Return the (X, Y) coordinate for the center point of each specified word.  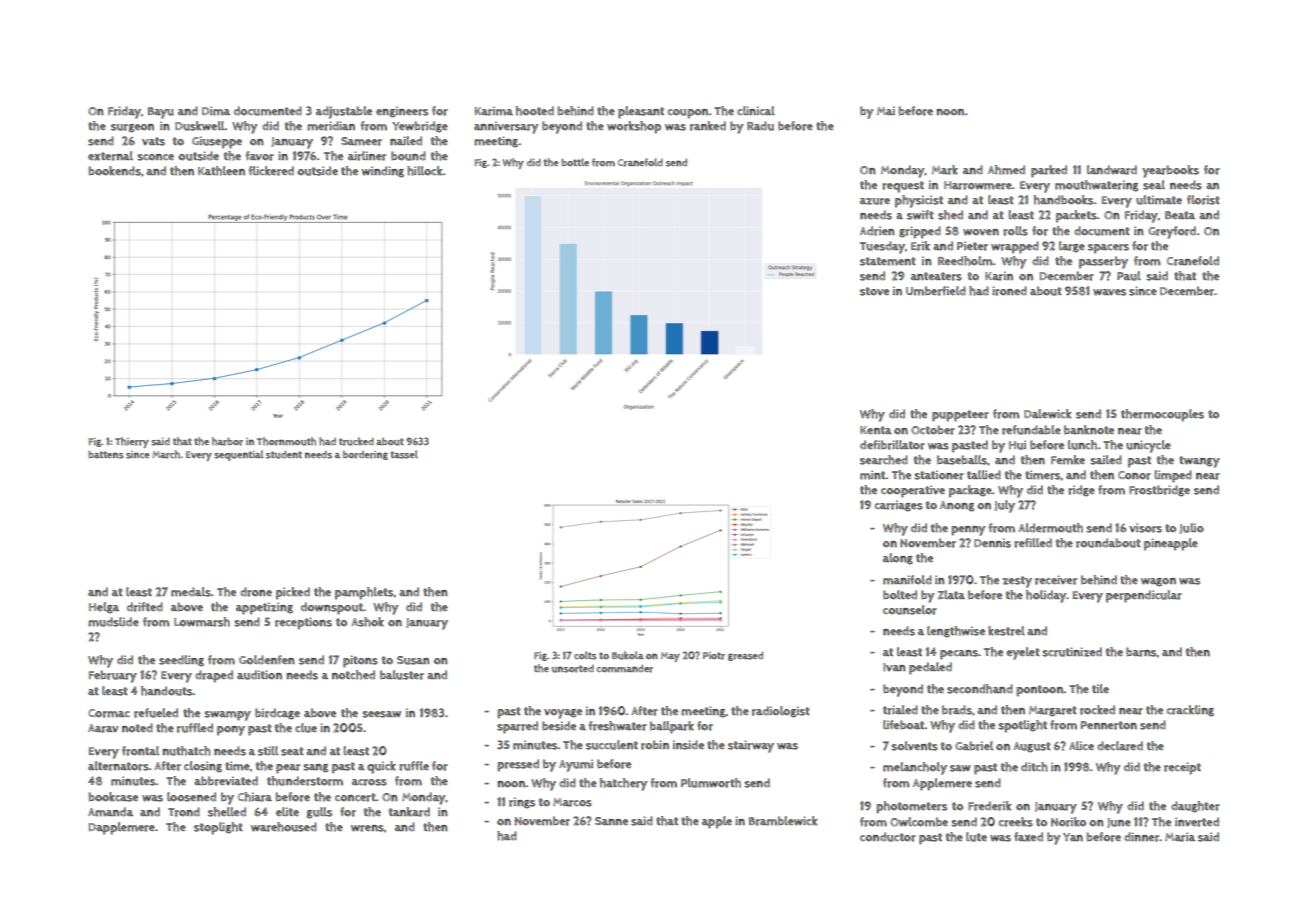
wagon (1158, 582)
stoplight (218, 828)
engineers (402, 112)
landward (1112, 170)
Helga (104, 608)
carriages (899, 506)
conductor (888, 837)
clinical (756, 110)
